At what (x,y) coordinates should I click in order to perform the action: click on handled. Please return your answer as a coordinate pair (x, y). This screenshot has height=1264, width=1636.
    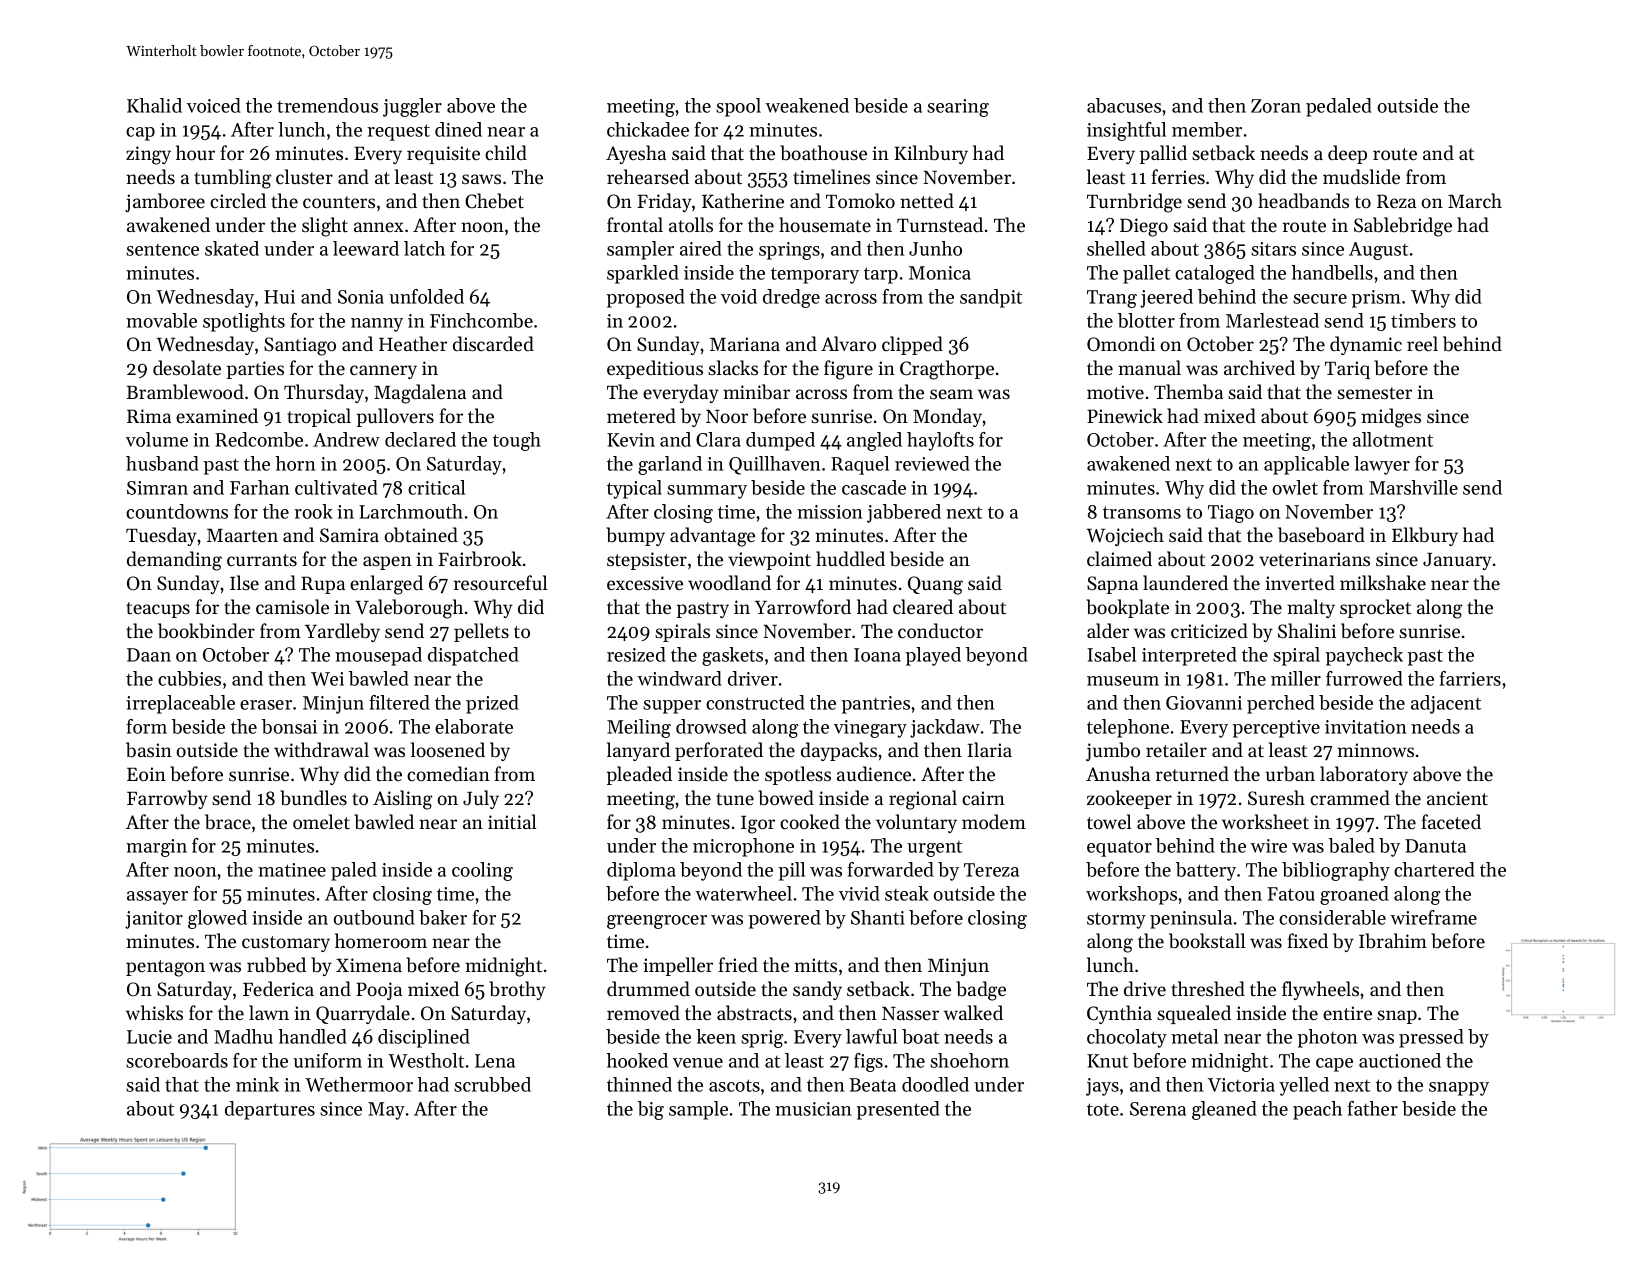
    Looking at the image, I should click on (313, 1036).
